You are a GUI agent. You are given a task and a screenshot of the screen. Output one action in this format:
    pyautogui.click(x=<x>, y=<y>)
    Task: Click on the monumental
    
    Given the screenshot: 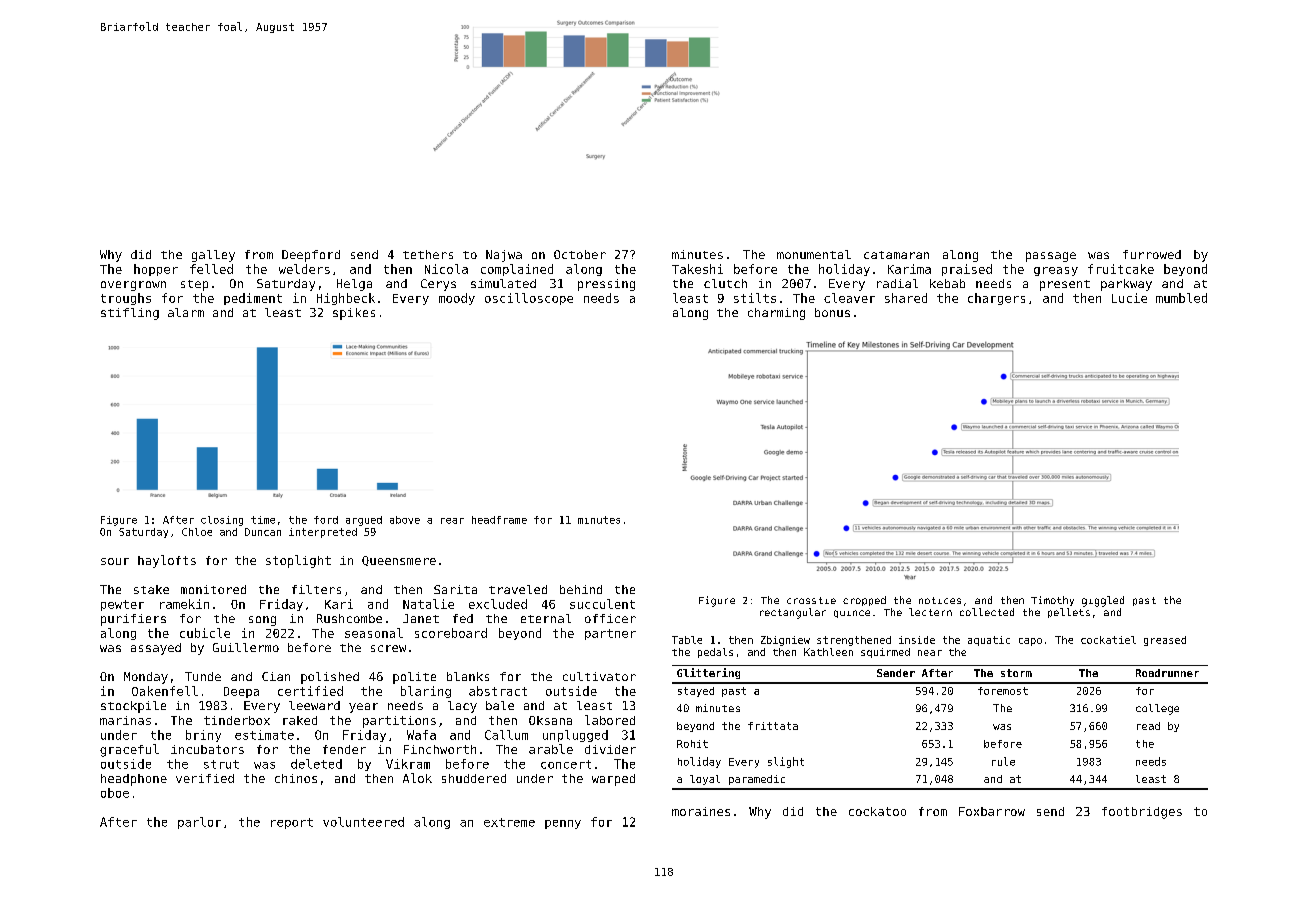 What is the action you would take?
    pyautogui.click(x=814, y=254)
